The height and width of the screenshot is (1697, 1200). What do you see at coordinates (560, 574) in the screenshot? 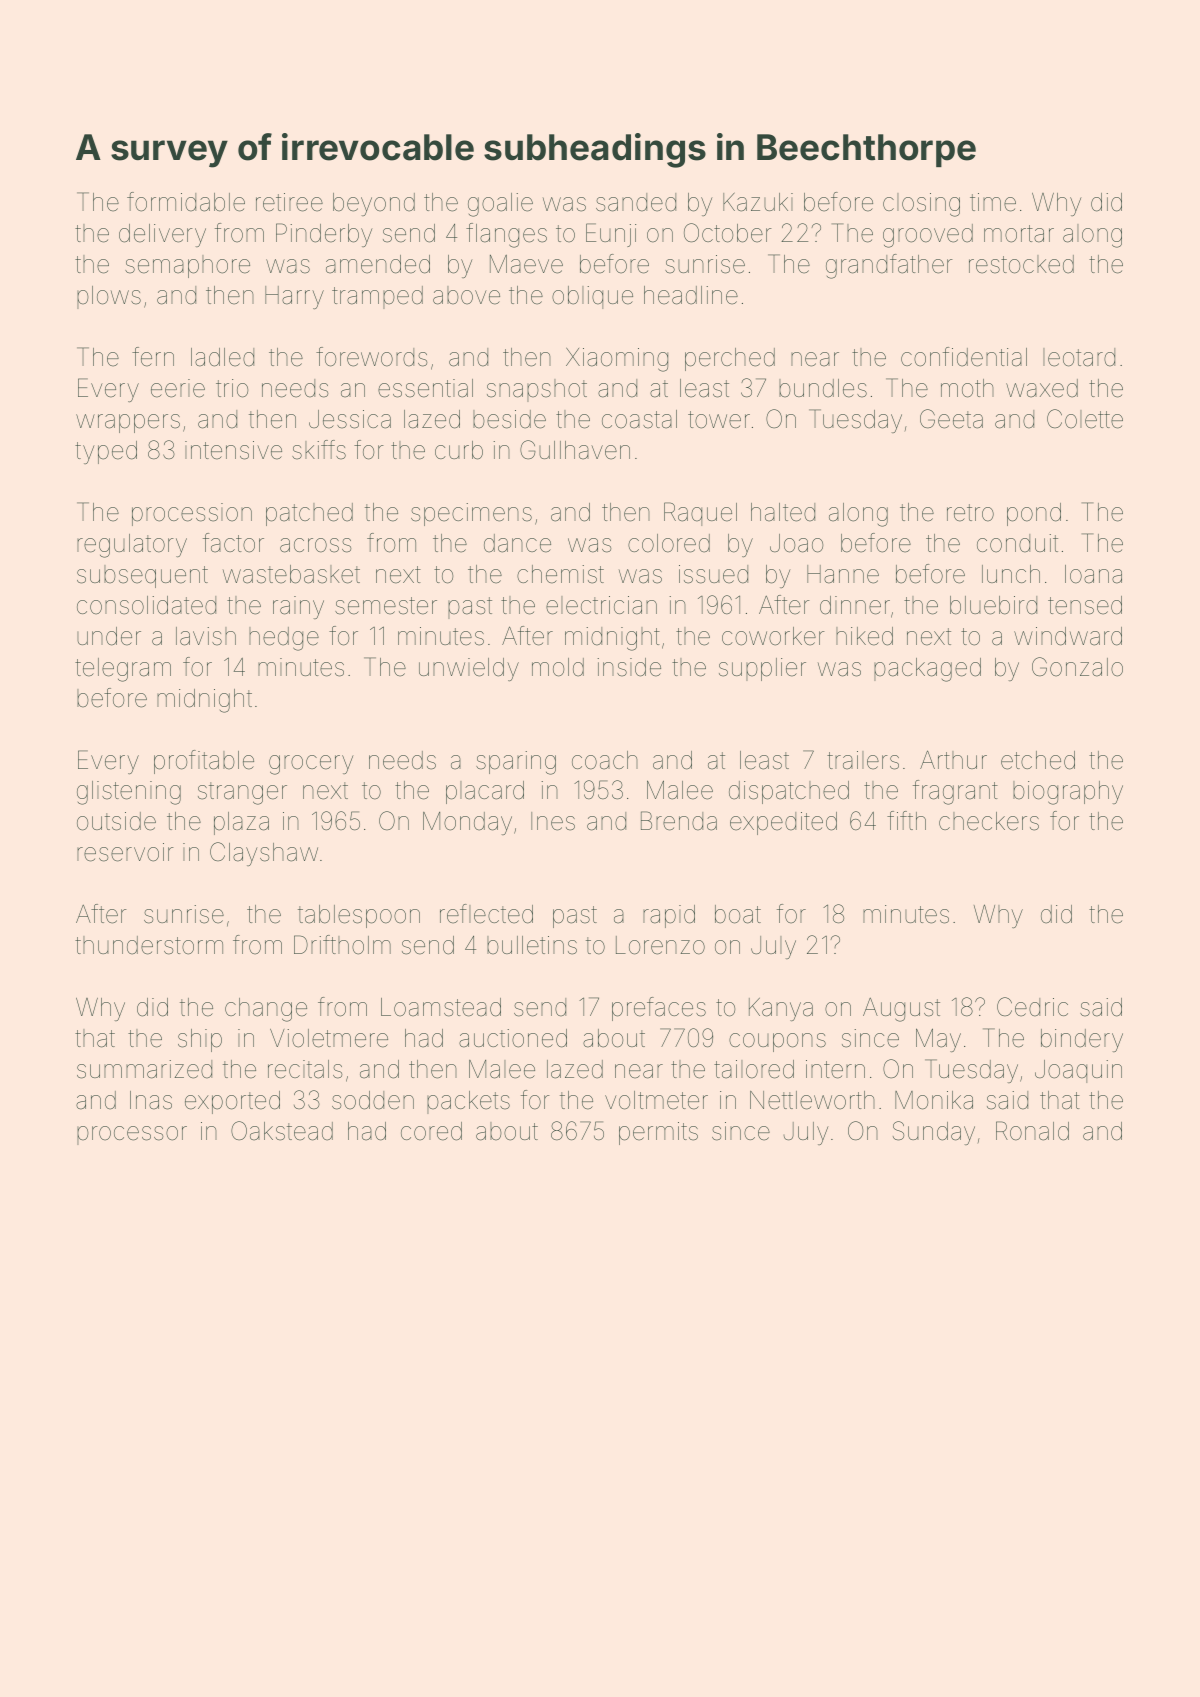
I see `chemist` at bounding box center [560, 574].
